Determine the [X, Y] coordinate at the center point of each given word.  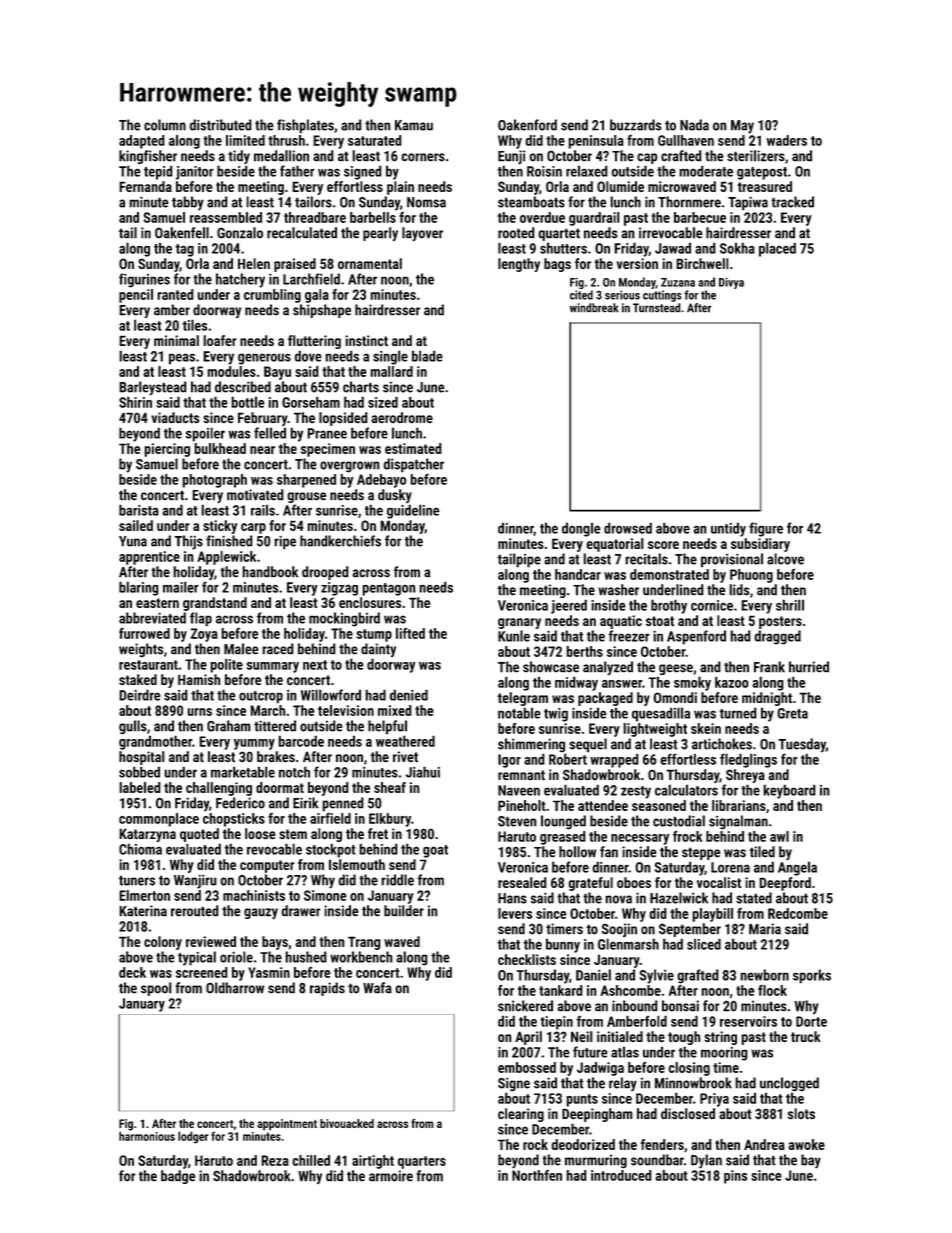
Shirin [135, 402]
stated [754, 898]
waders [787, 140]
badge [178, 1177]
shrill [790, 605]
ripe [285, 543]
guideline [413, 511]
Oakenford [527, 125]
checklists [527, 959]
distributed [220, 125]
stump [374, 635]
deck [132, 972]
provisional [732, 560]
